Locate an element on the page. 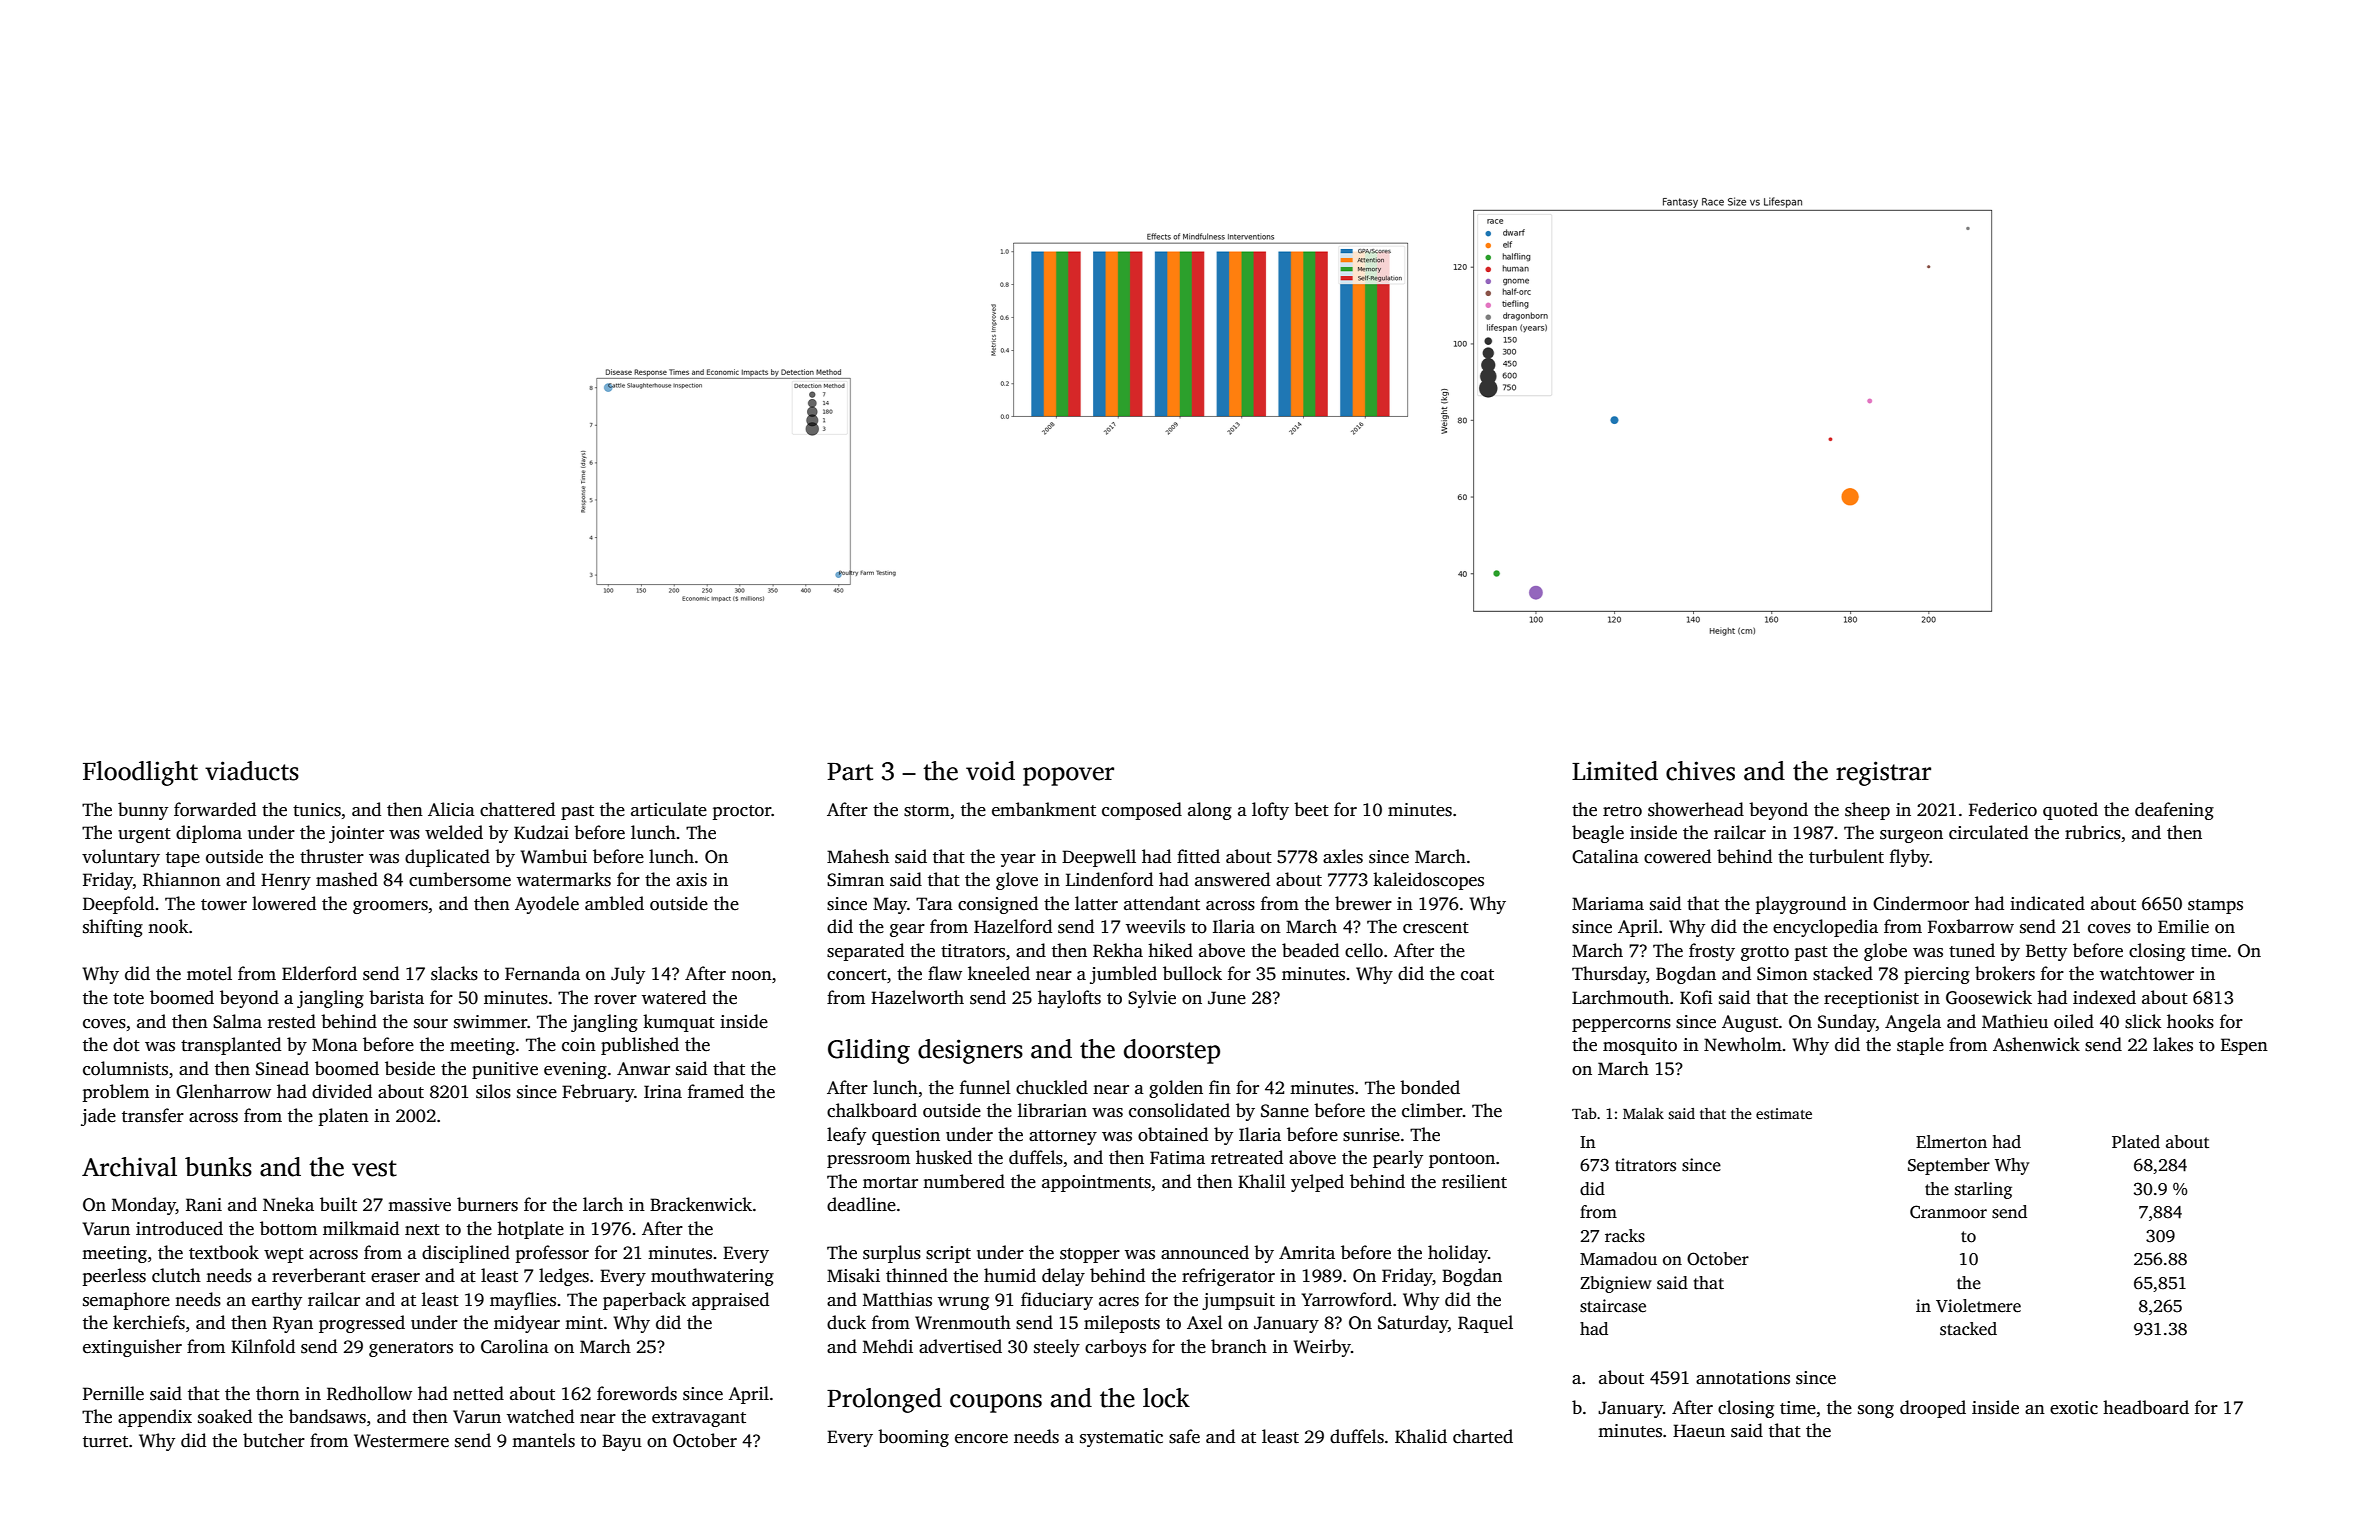  storm is located at coordinates (927, 811).
